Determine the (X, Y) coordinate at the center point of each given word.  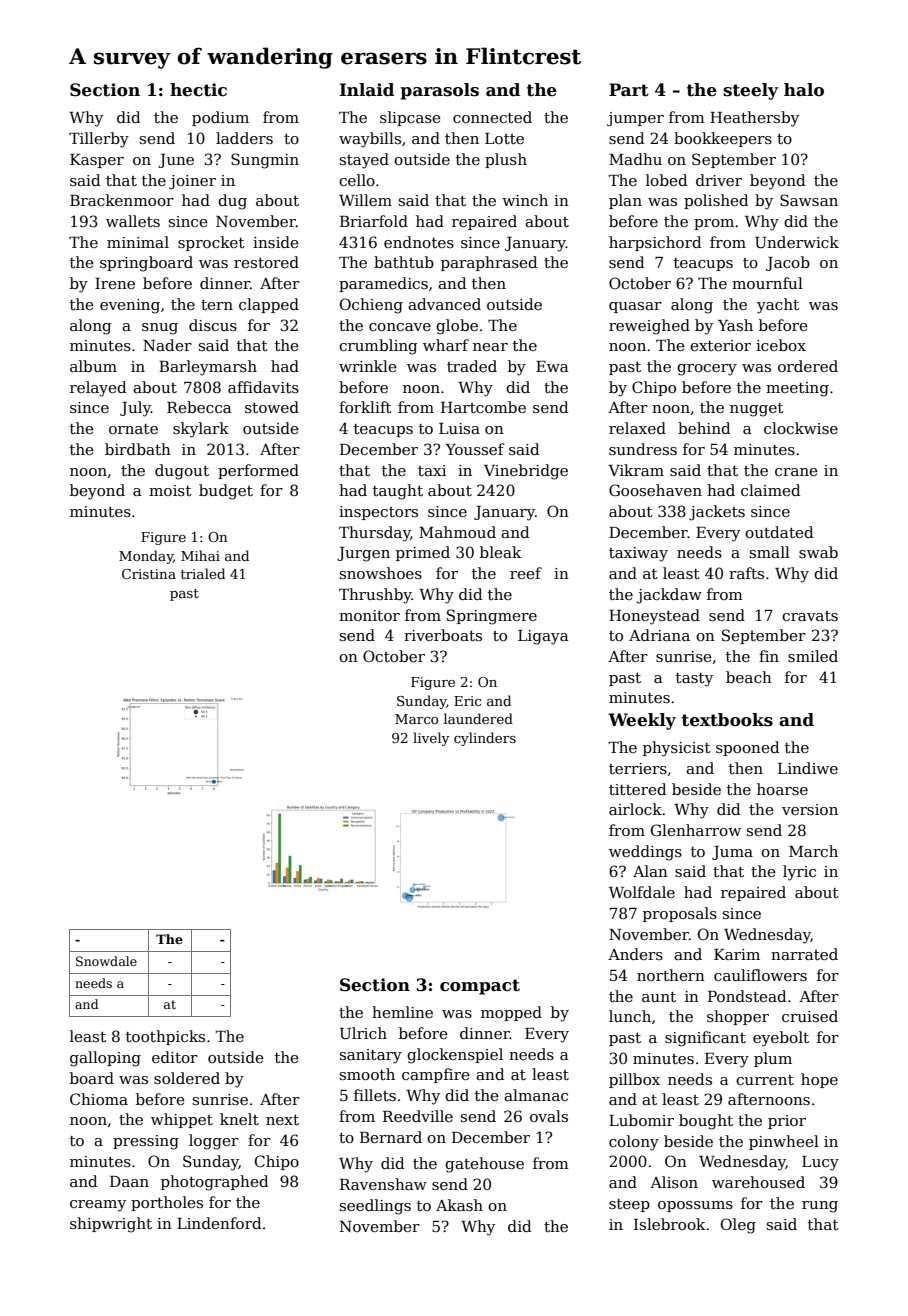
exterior (720, 345)
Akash (459, 1205)
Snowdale (106, 961)
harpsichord (655, 243)
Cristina (149, 574)
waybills (370, 140)
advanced (444, 304)
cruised (810, 1016)
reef (526, 573)
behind (704, 428)
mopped (511, 1013)
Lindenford (219, 1223)
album (93, 366)
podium (220, 118)
